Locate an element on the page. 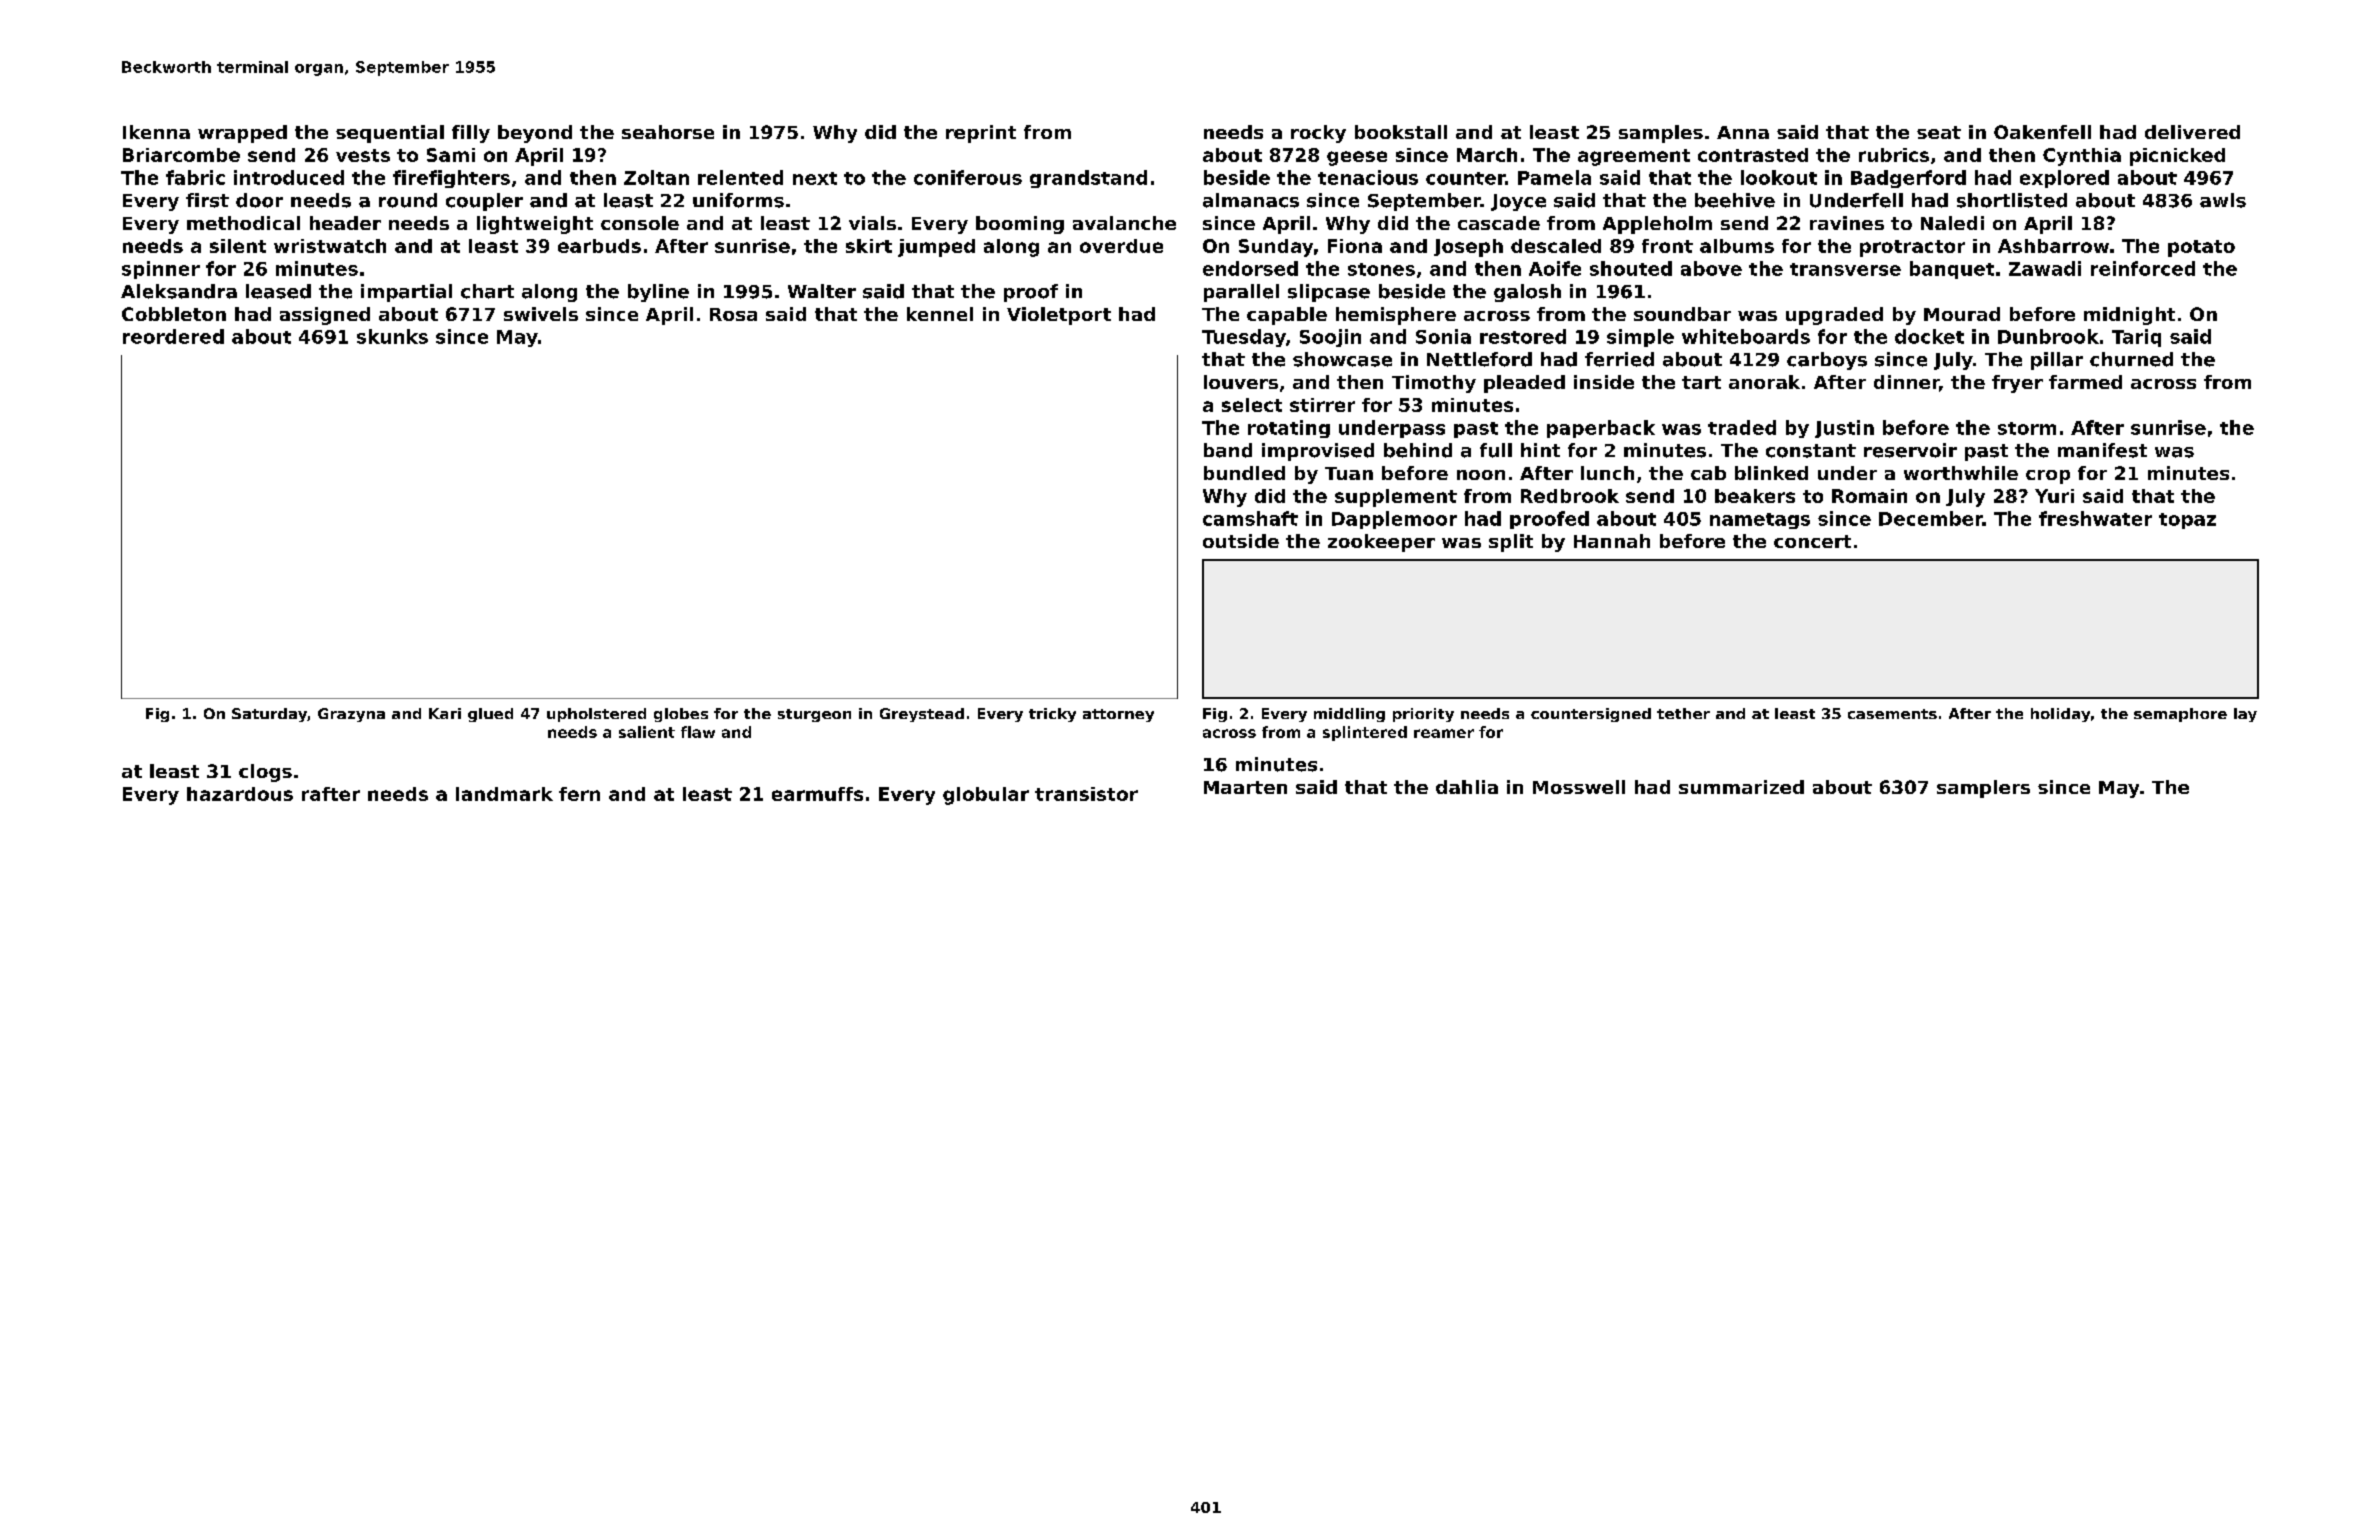  grandstand is located at coordinates (1088, 179).
